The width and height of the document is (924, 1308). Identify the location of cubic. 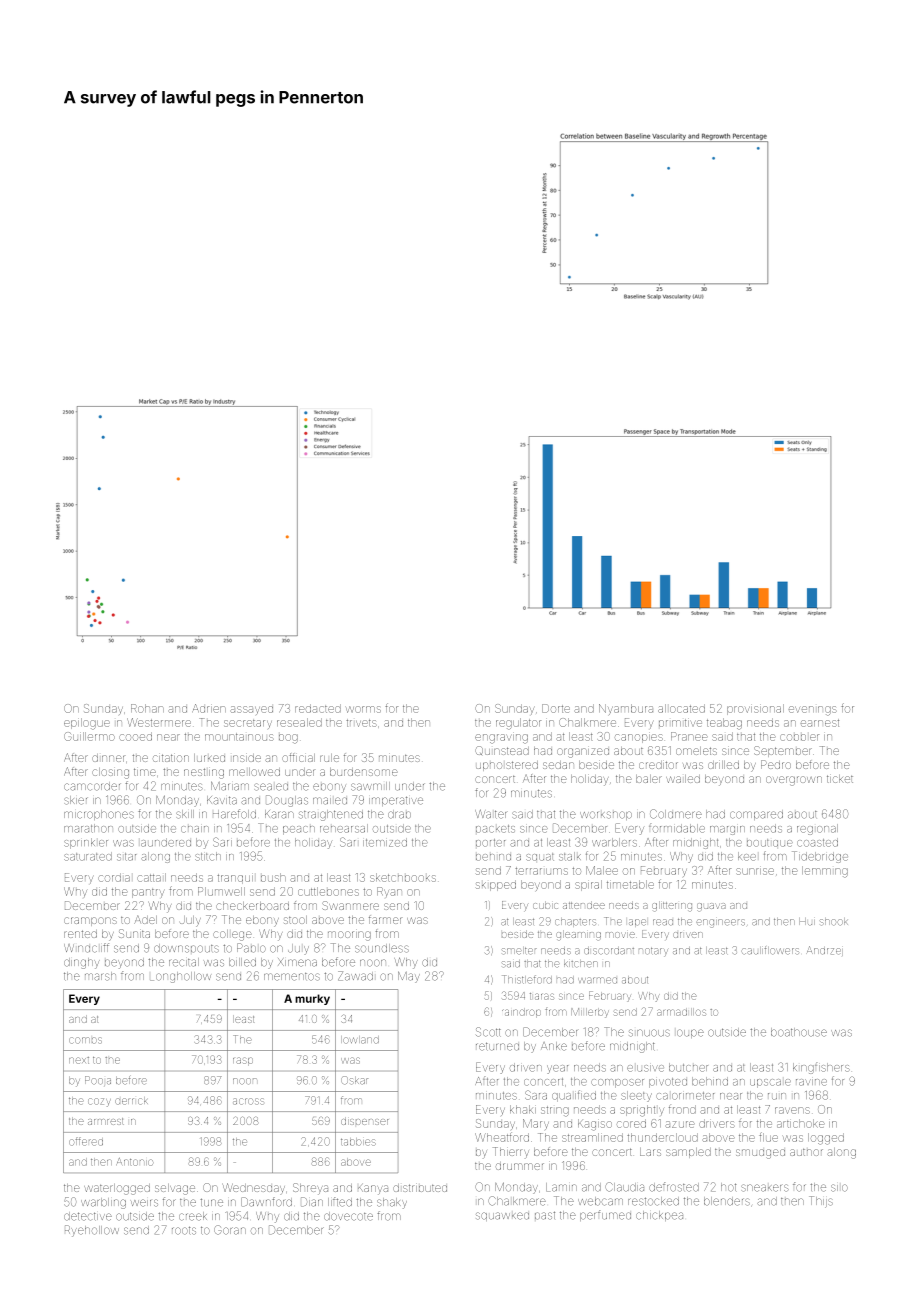
(545, 905).
